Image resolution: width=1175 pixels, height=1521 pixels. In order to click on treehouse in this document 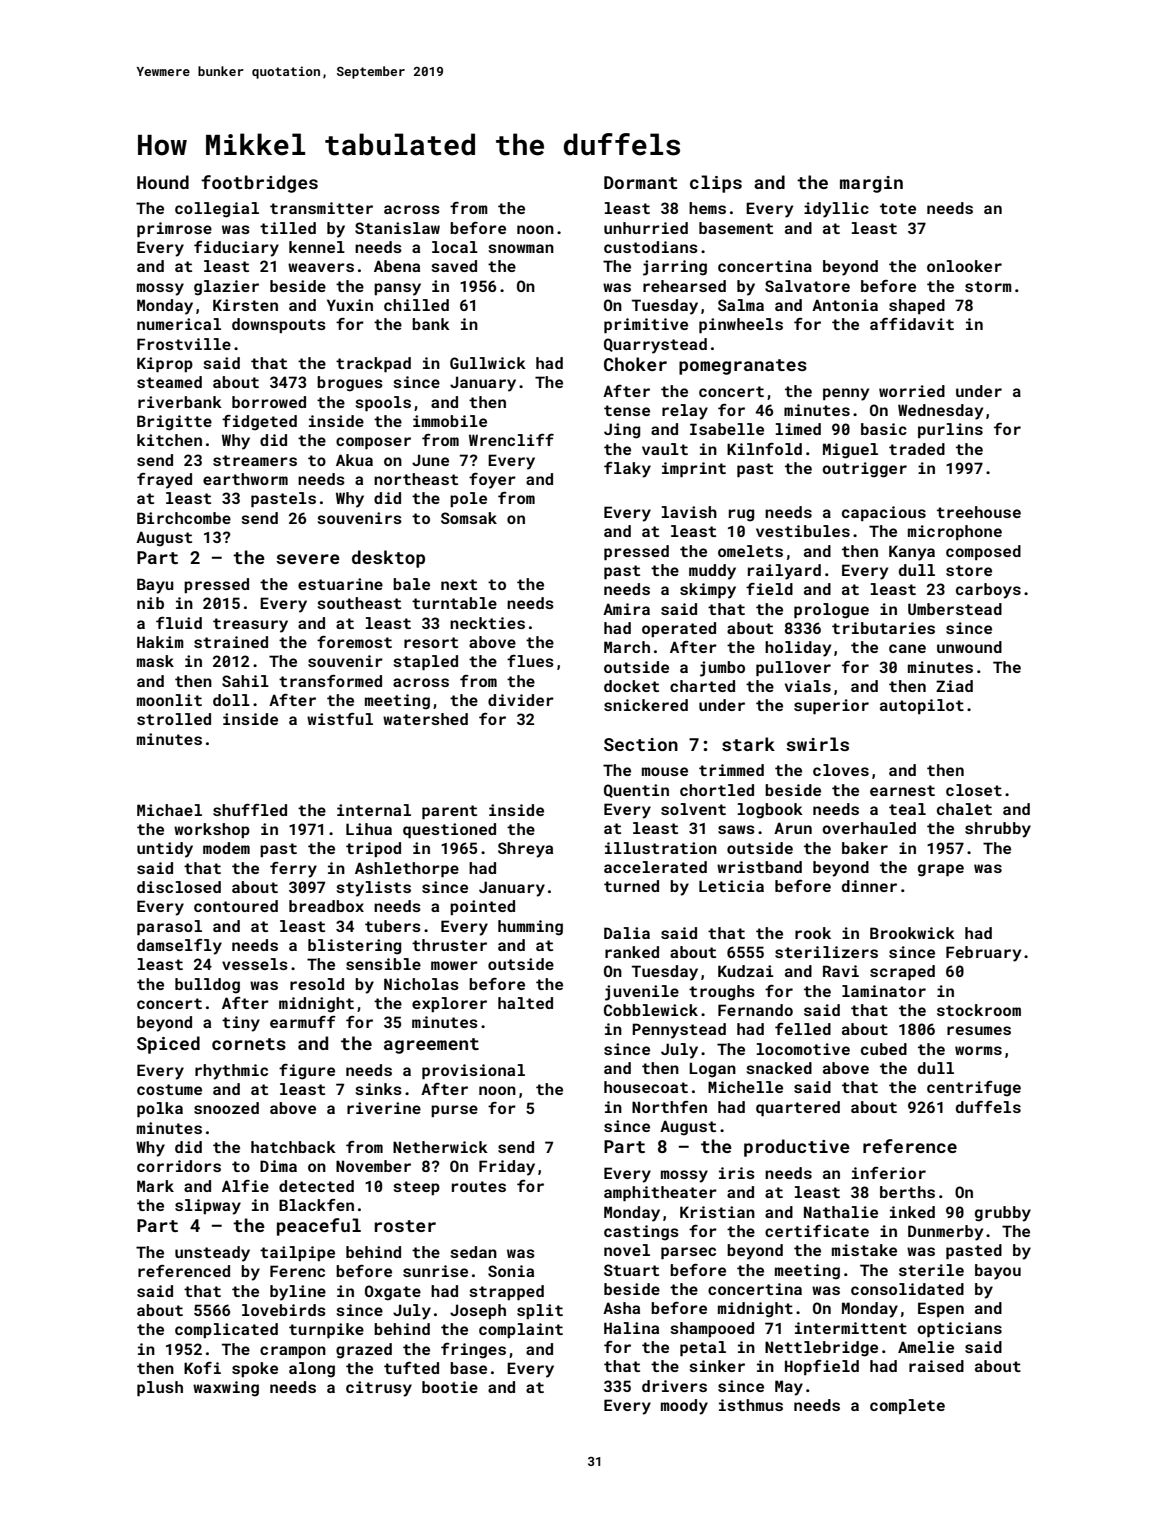, I will do `click(979, 512)`.
